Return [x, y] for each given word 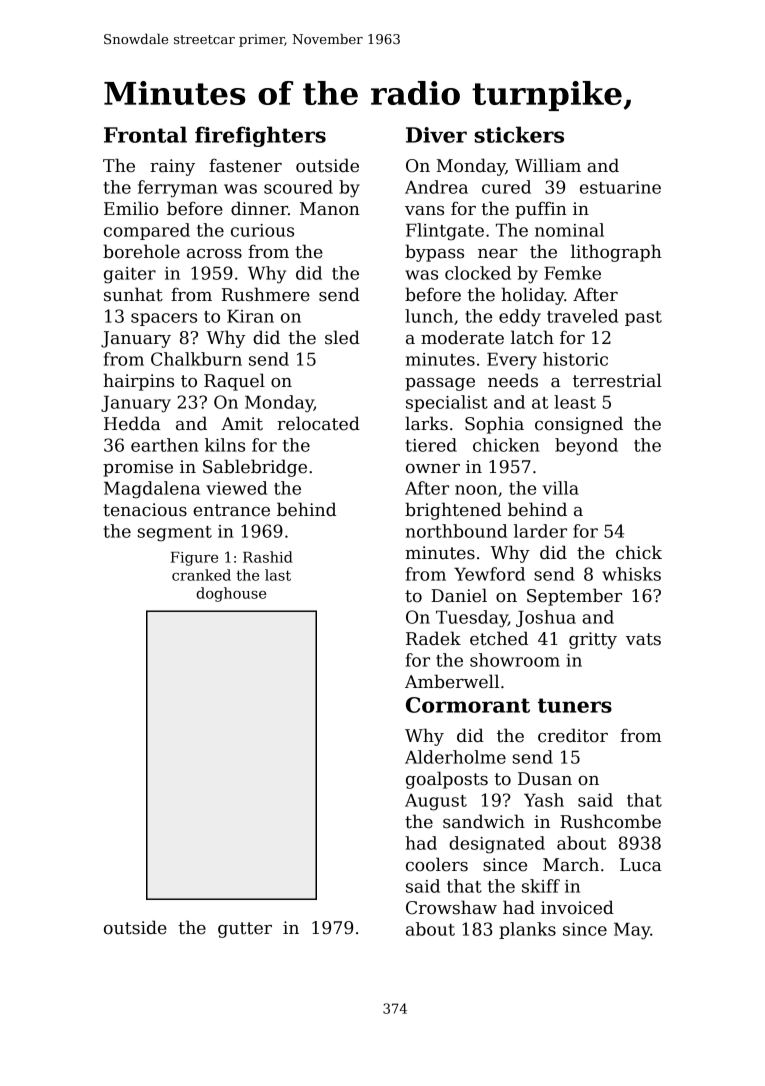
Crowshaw [451, 907]
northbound [456, 531]
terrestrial [617, 380]
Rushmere [266, 294]
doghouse [231, 594]
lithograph [616, 253]
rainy [172, 167]
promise [138, 468]
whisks [631, 574]
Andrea [436, 187]
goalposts [447, 780]
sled [342, 337]
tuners [575, 705]
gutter [245, 930]
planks [527, 930]
